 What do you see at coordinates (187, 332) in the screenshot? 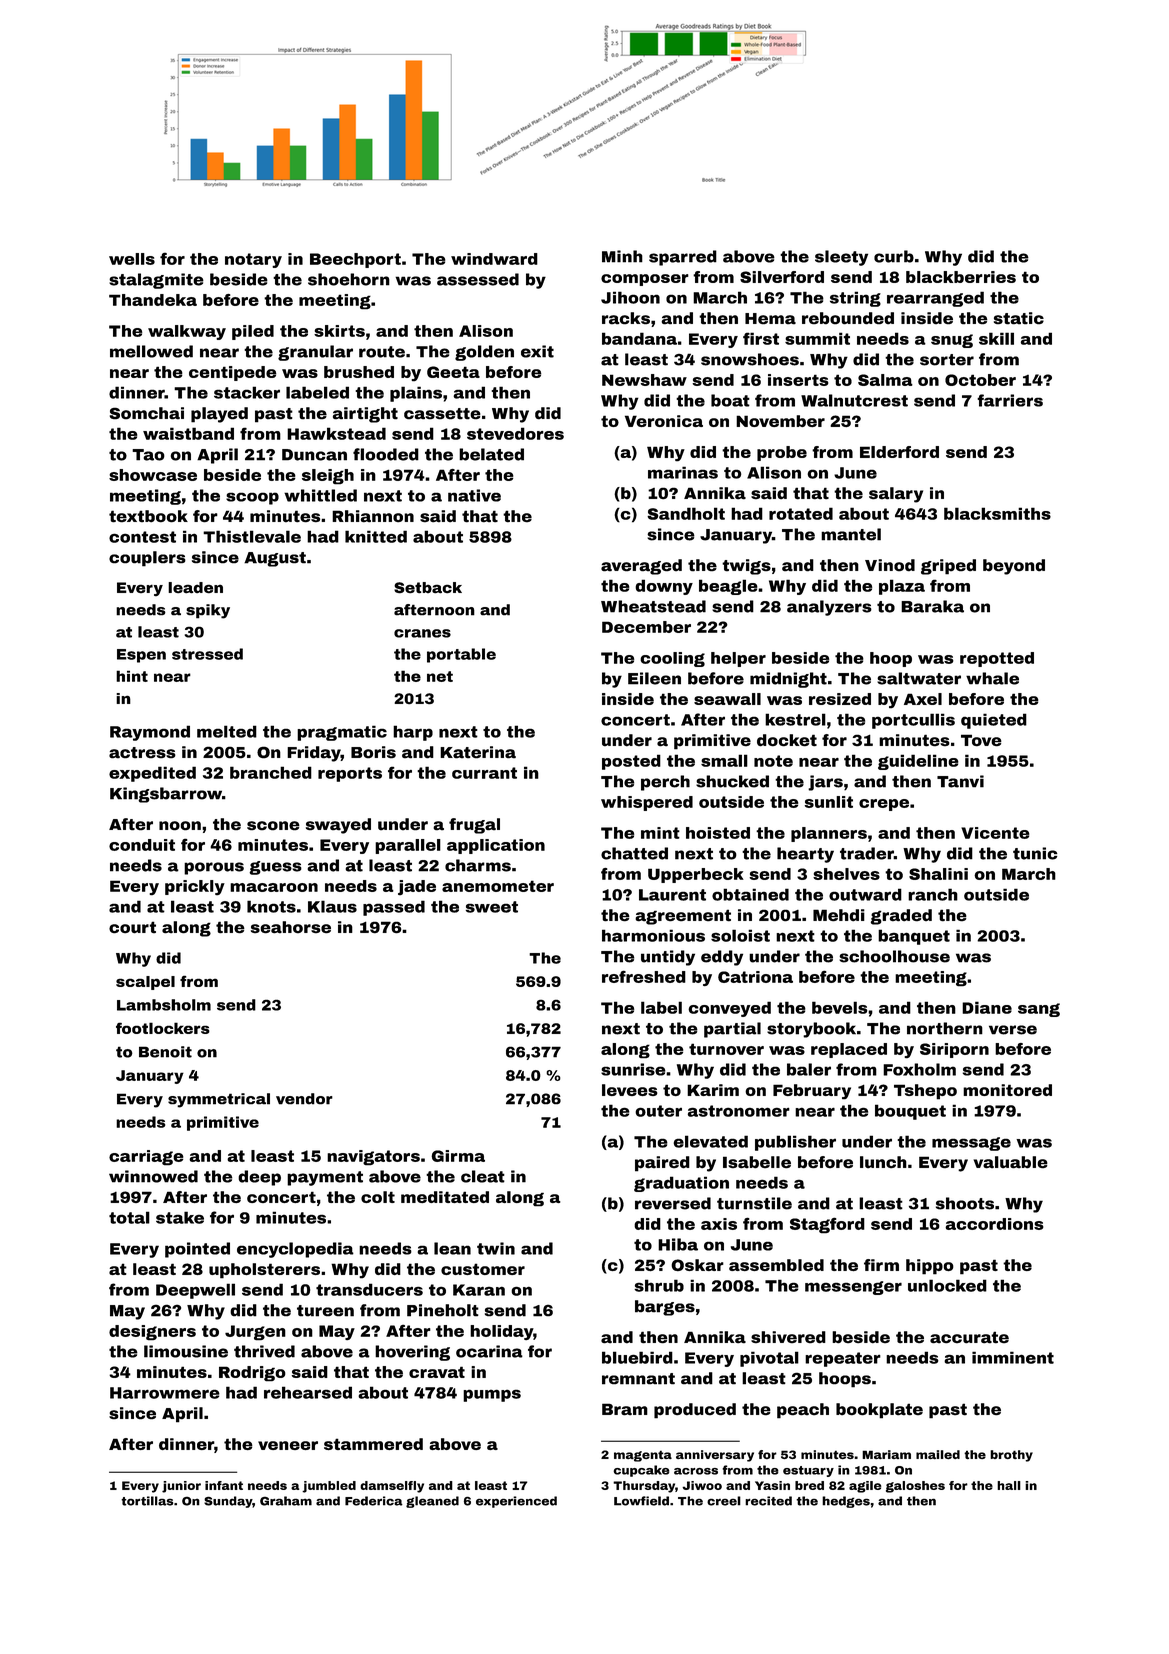
I see `walkway` at bounding box center [187, 332].
